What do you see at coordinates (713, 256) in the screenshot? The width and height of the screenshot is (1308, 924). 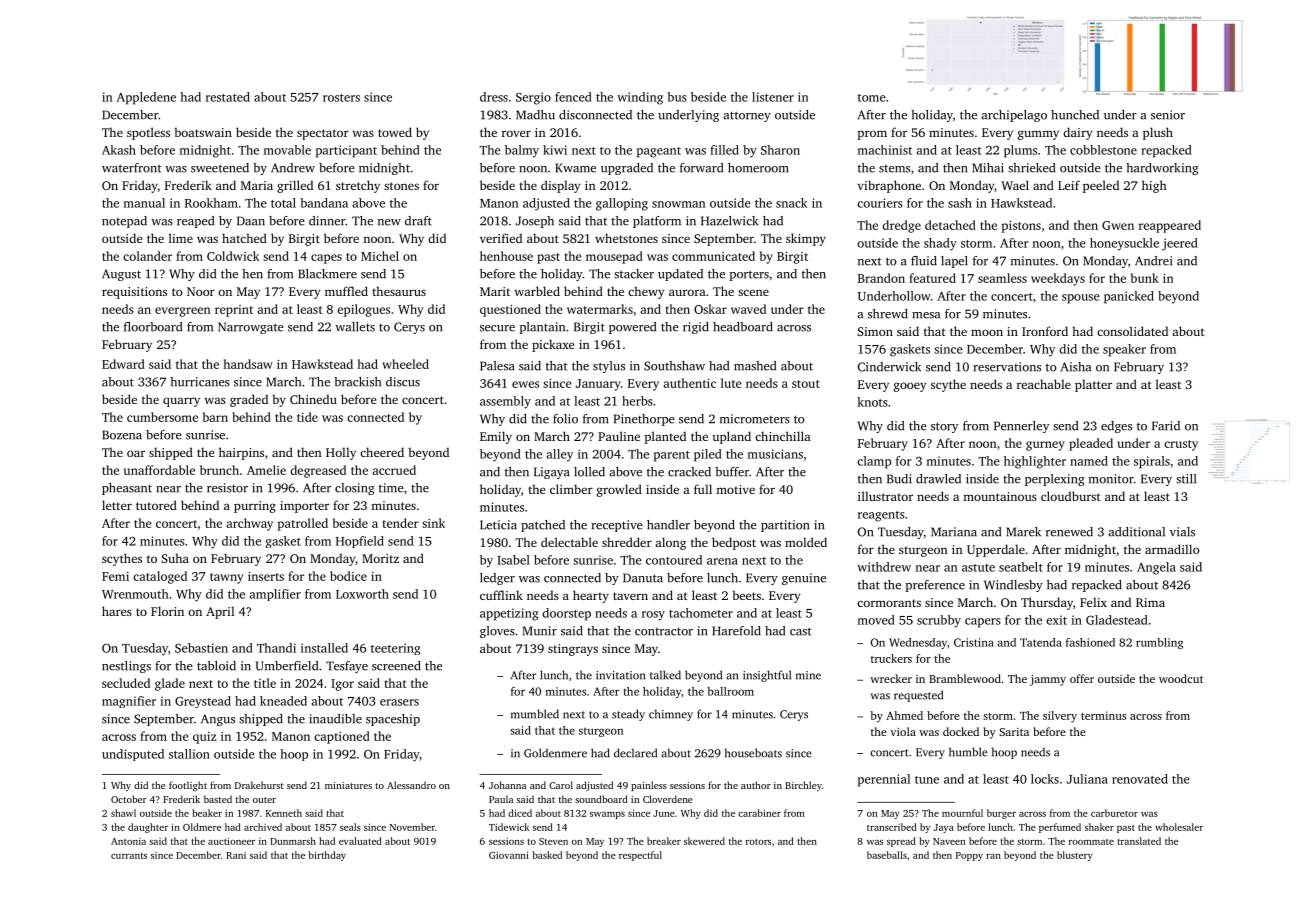 I see `communicated` at bounding box center [713, 256].
